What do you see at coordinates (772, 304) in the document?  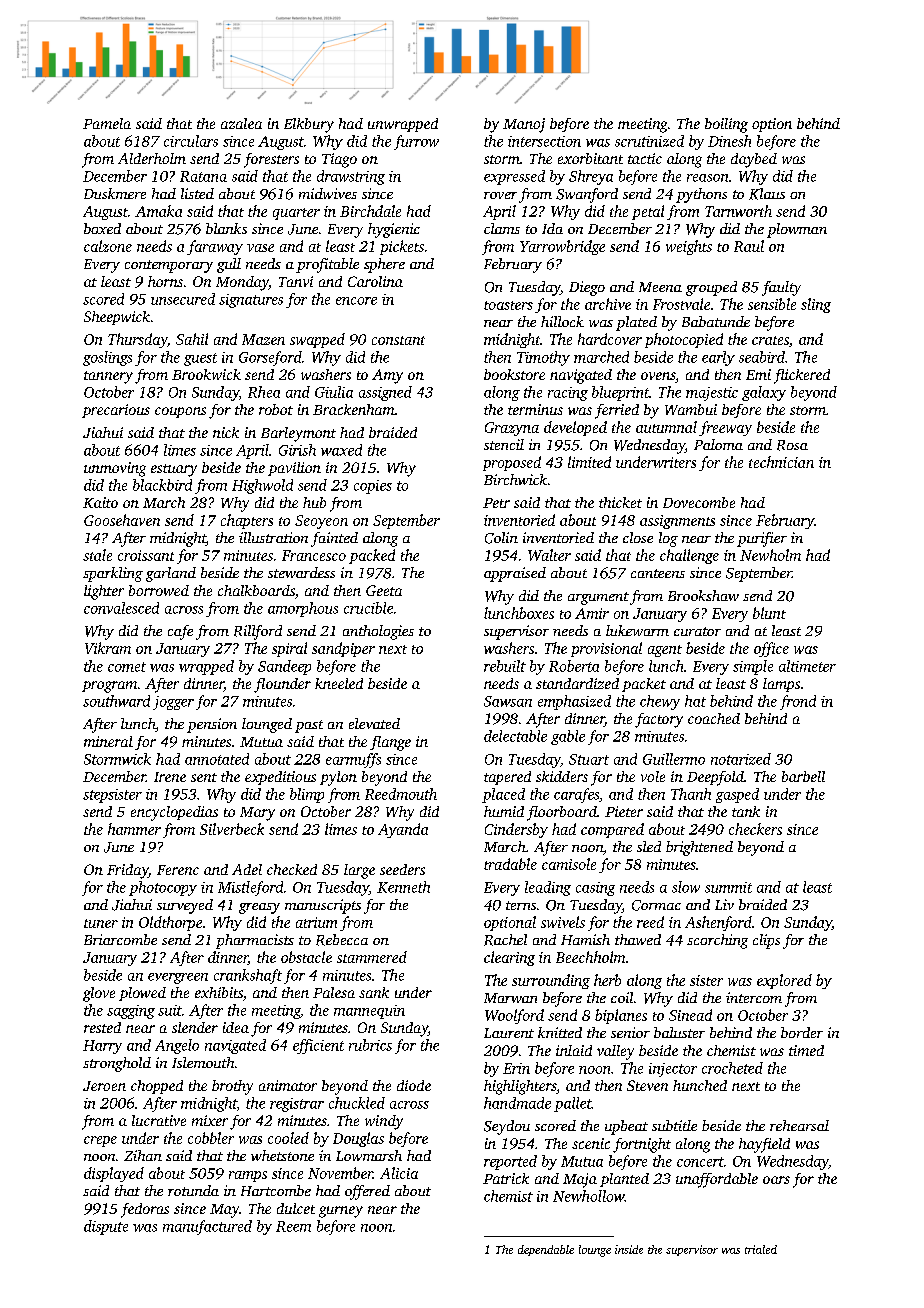 I see `sensible` at bounding box center [772, 304].
